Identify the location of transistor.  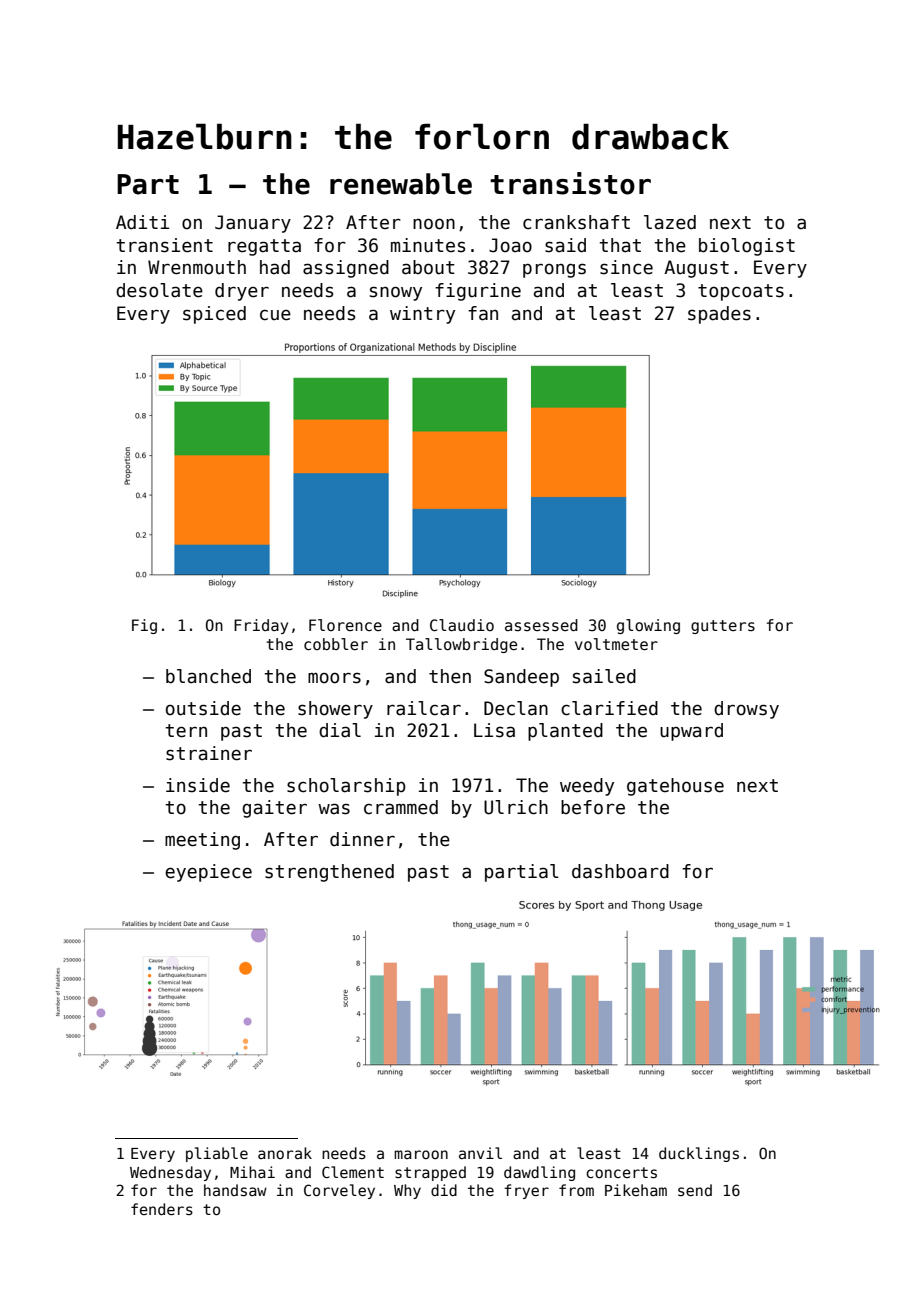
(570, 183).
